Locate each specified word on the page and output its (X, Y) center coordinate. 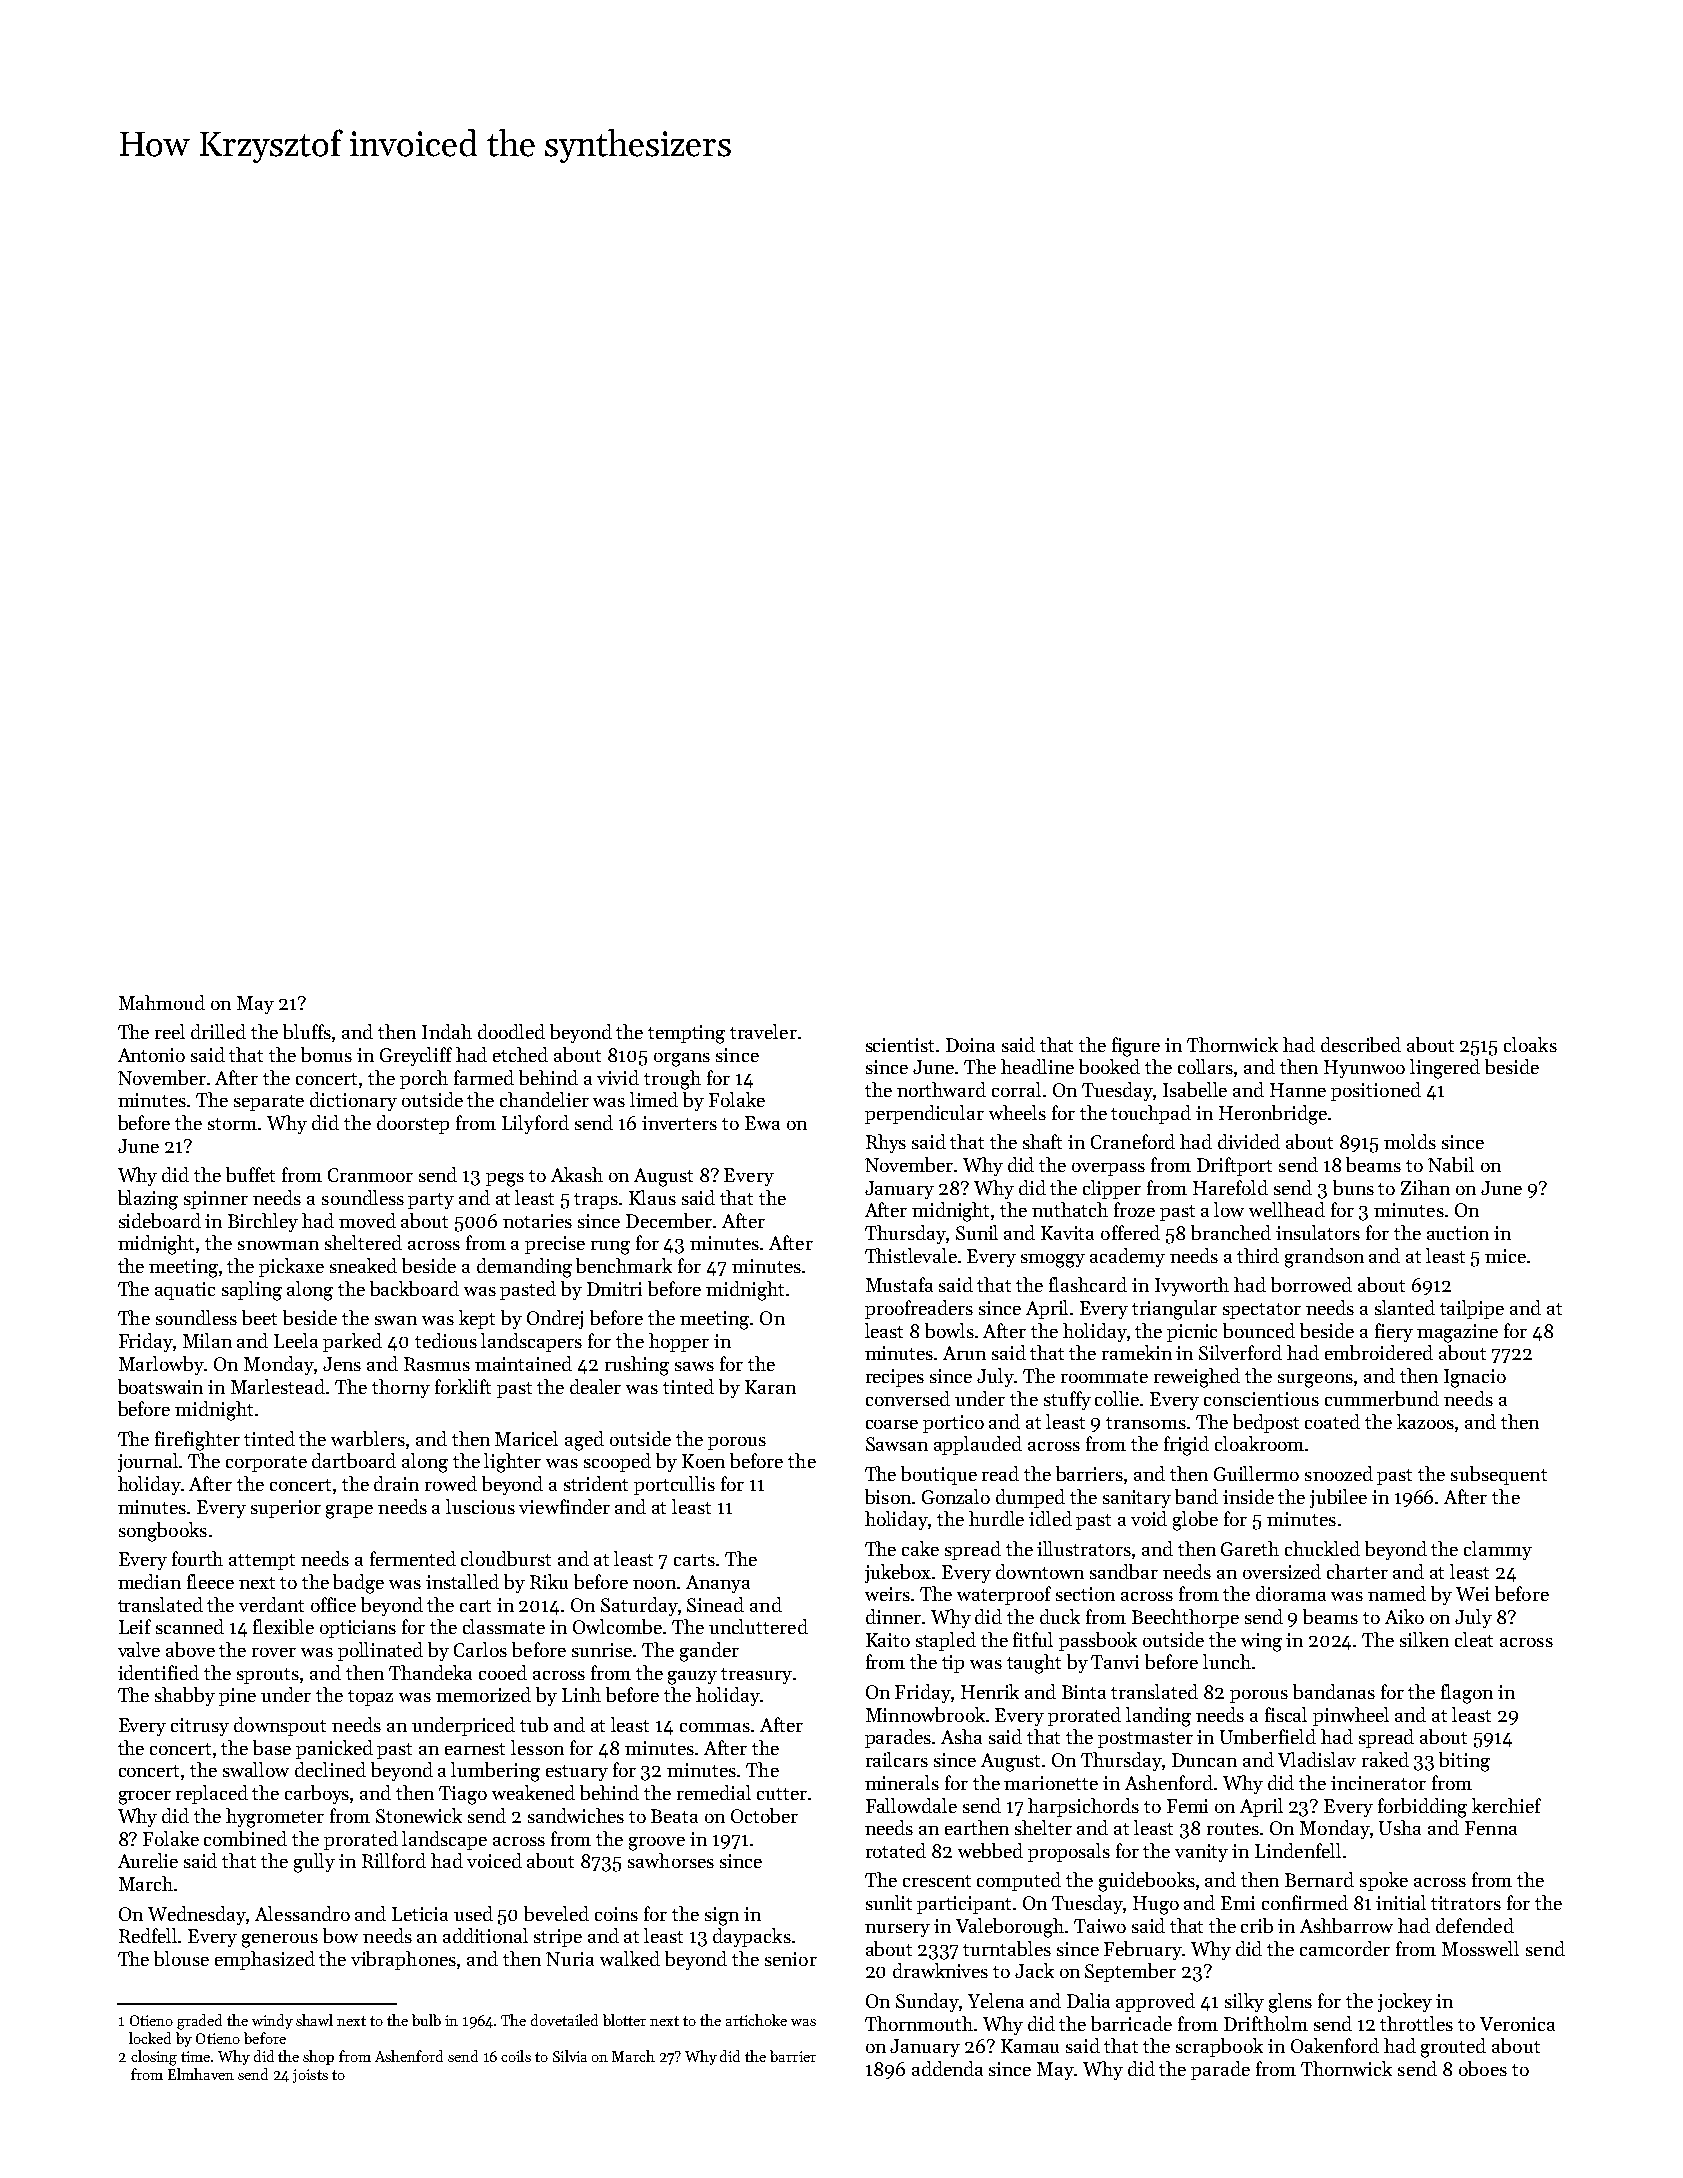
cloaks (1530, 1044)
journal (148, 1462)
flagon (1467, 1694)
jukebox (899, 1573)
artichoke (756, 2020)
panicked (334, 1749)
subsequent (1499, 1475)
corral (1016, 1089)
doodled (511, 1031)
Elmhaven (201, 2074)
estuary (577, 1773)
